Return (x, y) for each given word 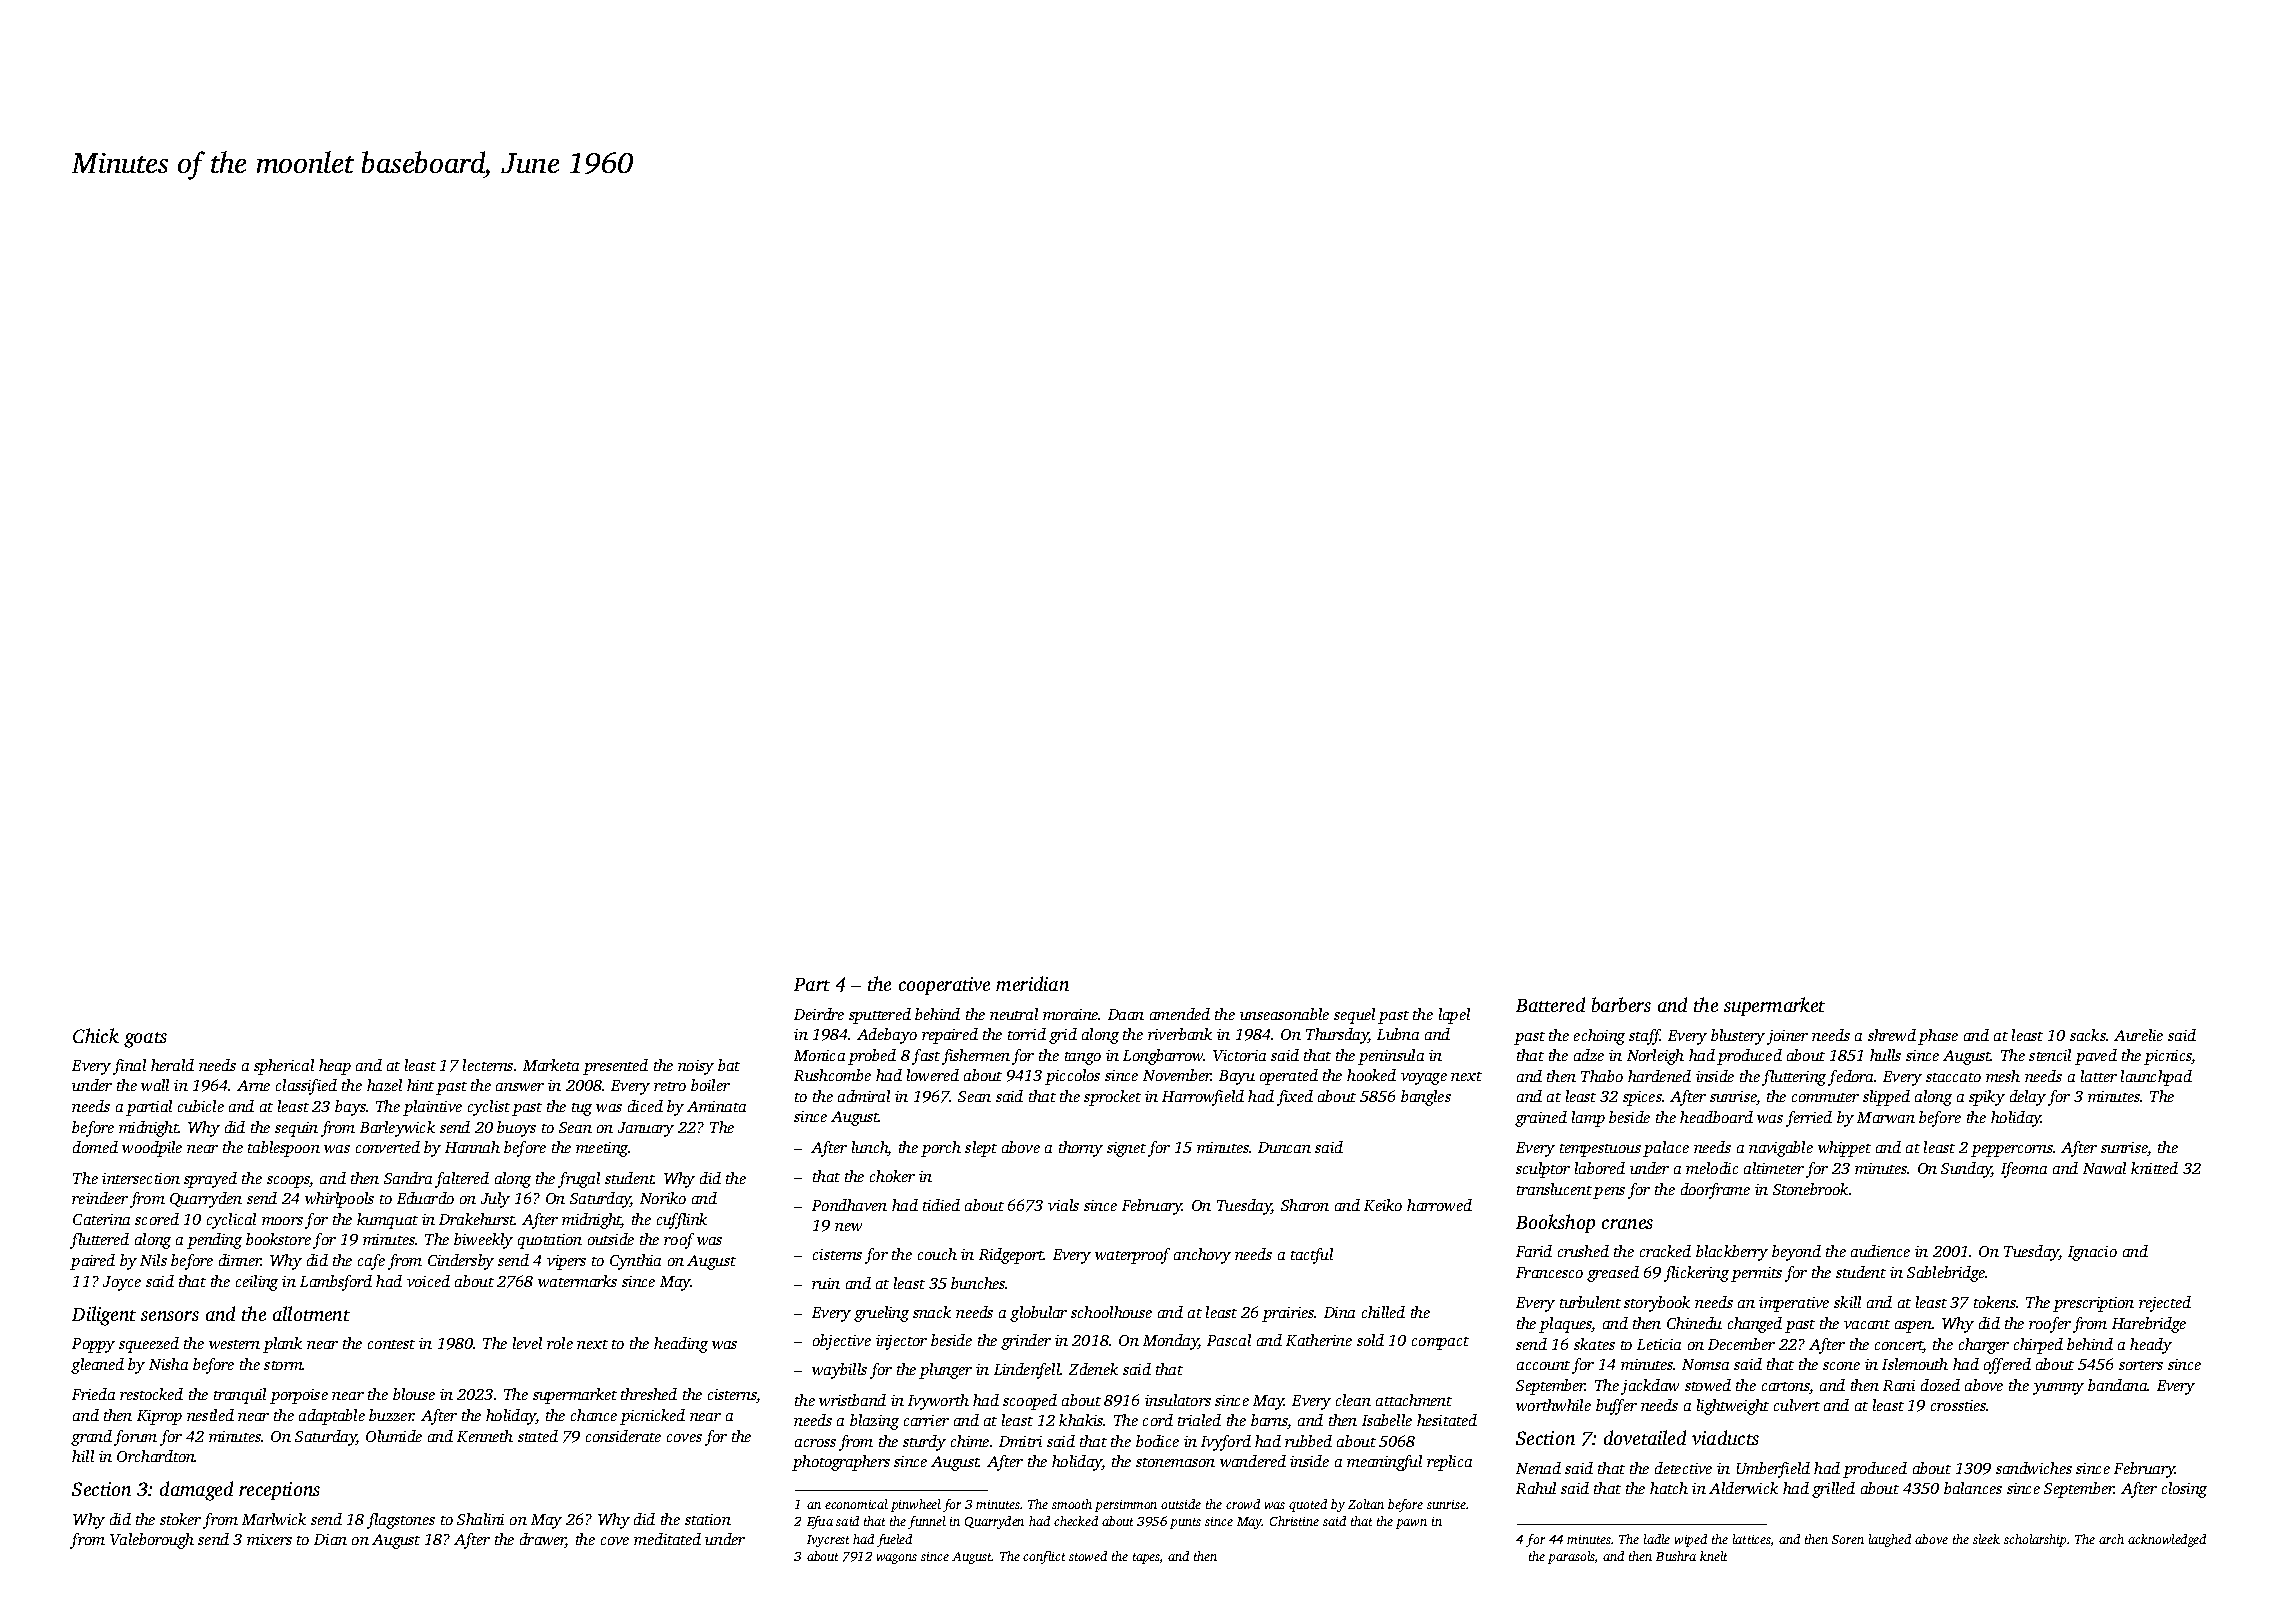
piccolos (1072, 1077)
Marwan (1886, 1117)
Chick (96, 1035)
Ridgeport (1011, 1256)
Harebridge (2149, 1325)
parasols (1571, 1557)
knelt (1713, 1556)
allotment (311, 1313)
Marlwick (274, 1519)
